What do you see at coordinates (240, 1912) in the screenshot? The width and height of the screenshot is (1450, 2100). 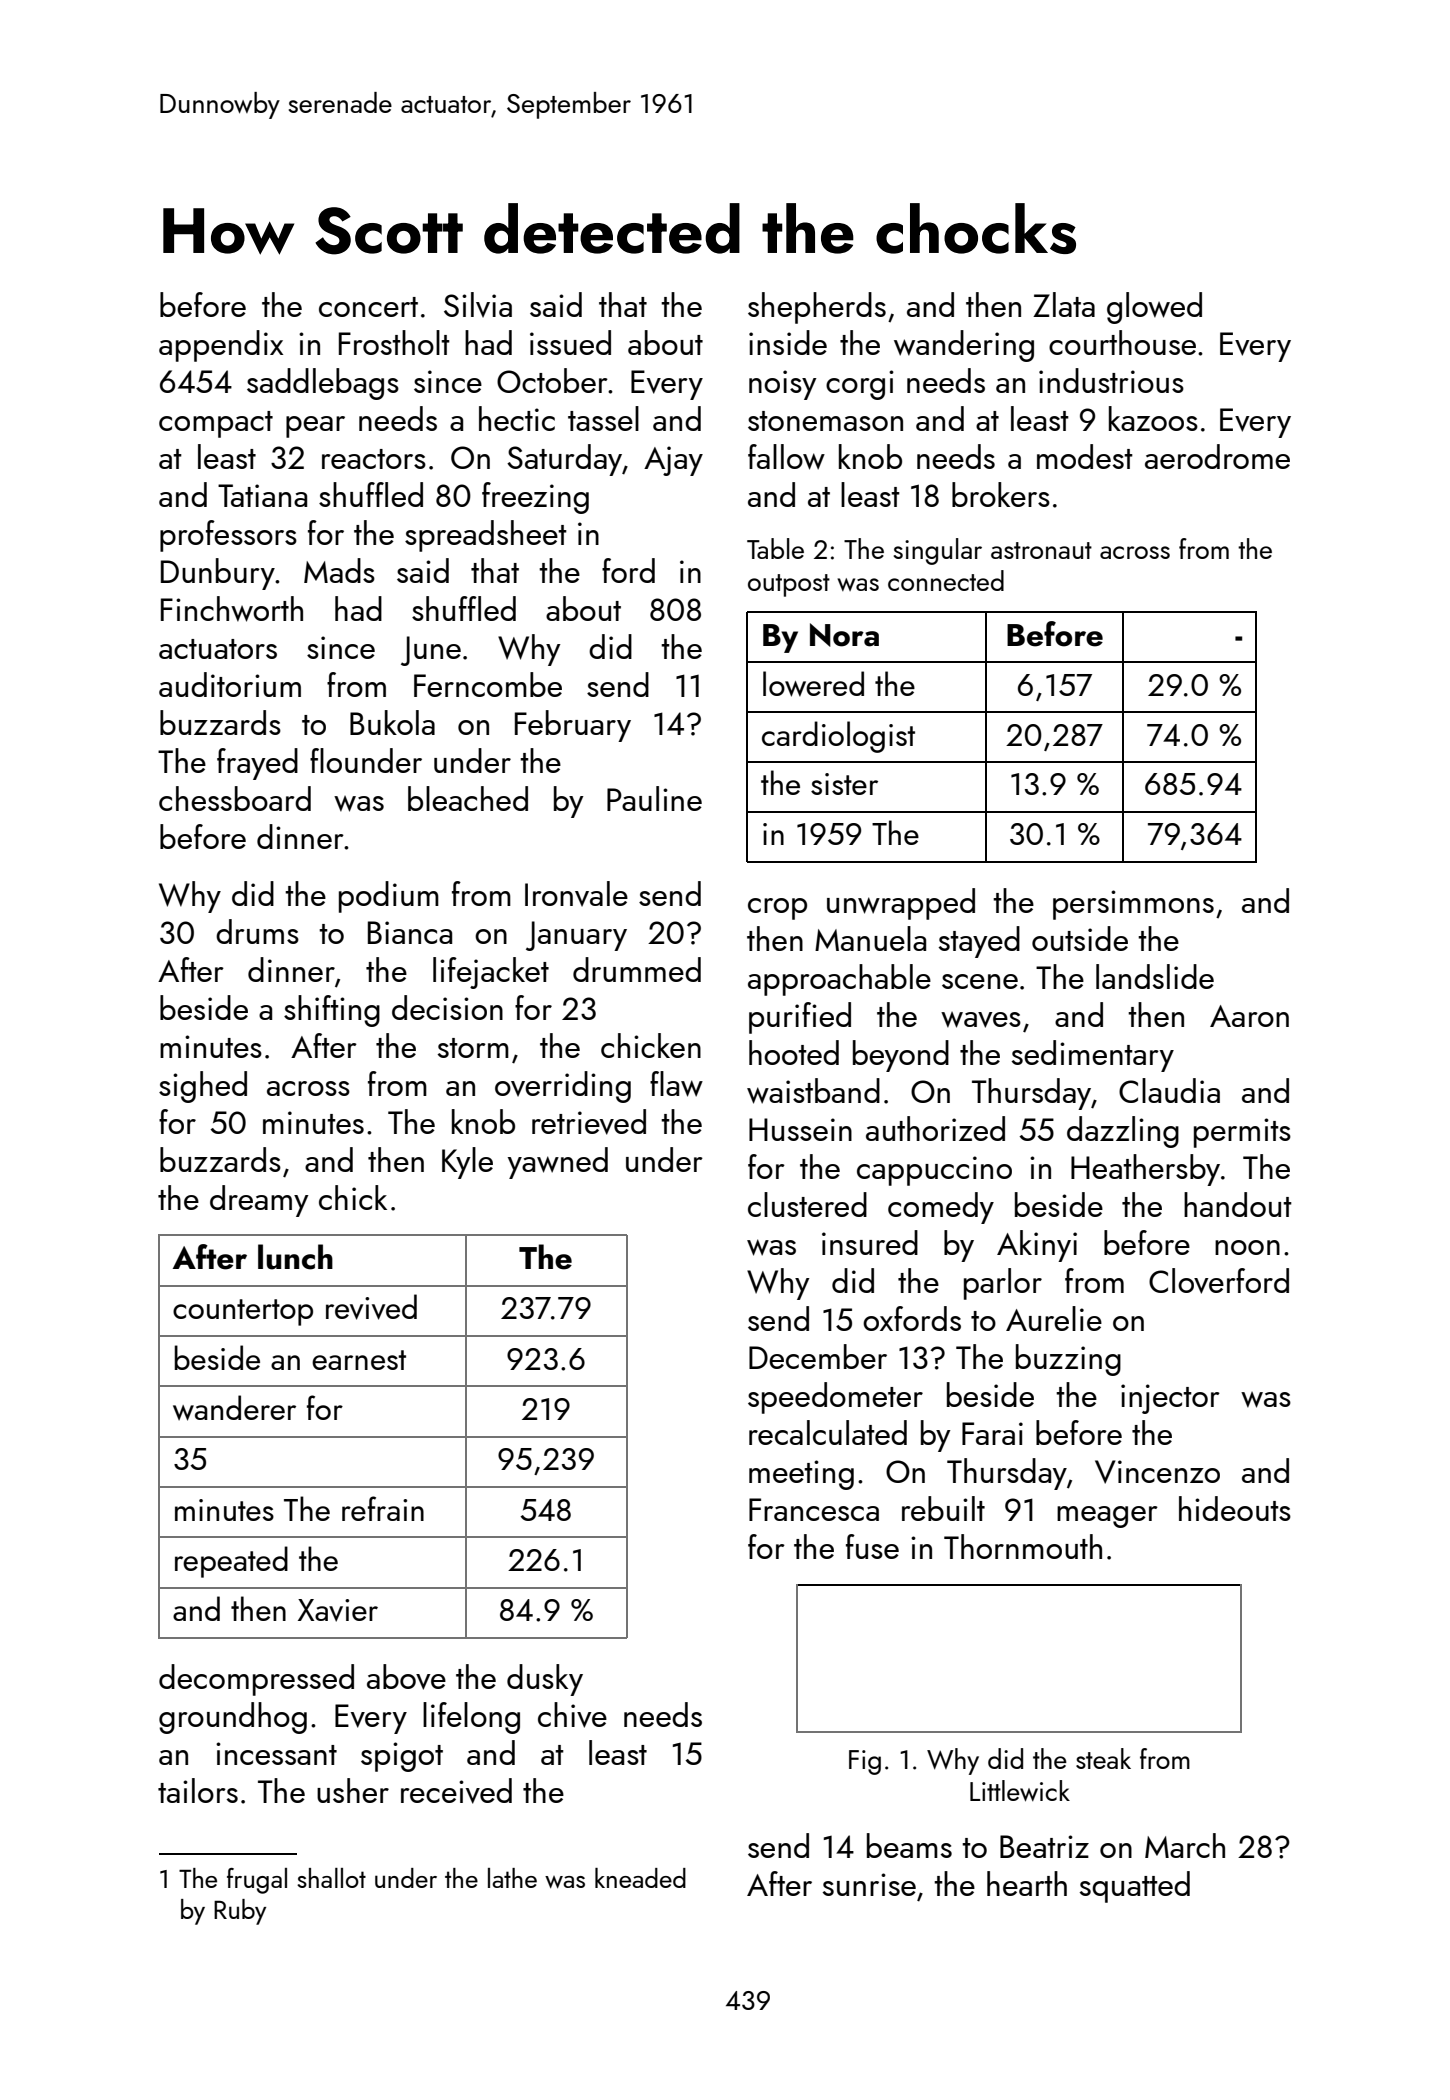 I see `Ruby` at bounding box center [240, 1912].
